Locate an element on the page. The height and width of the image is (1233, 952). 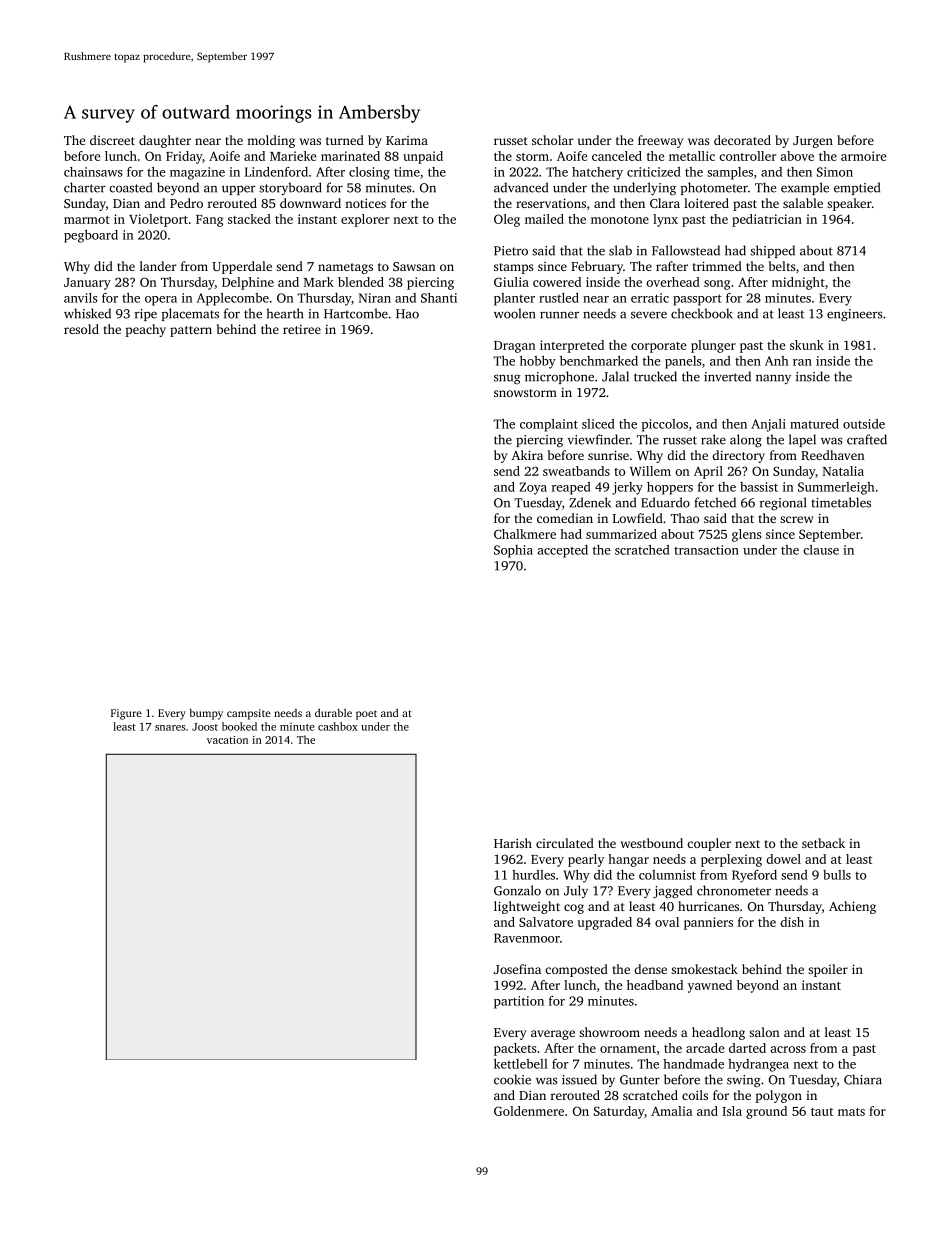
skunk is located at coordinates (807, 345).
